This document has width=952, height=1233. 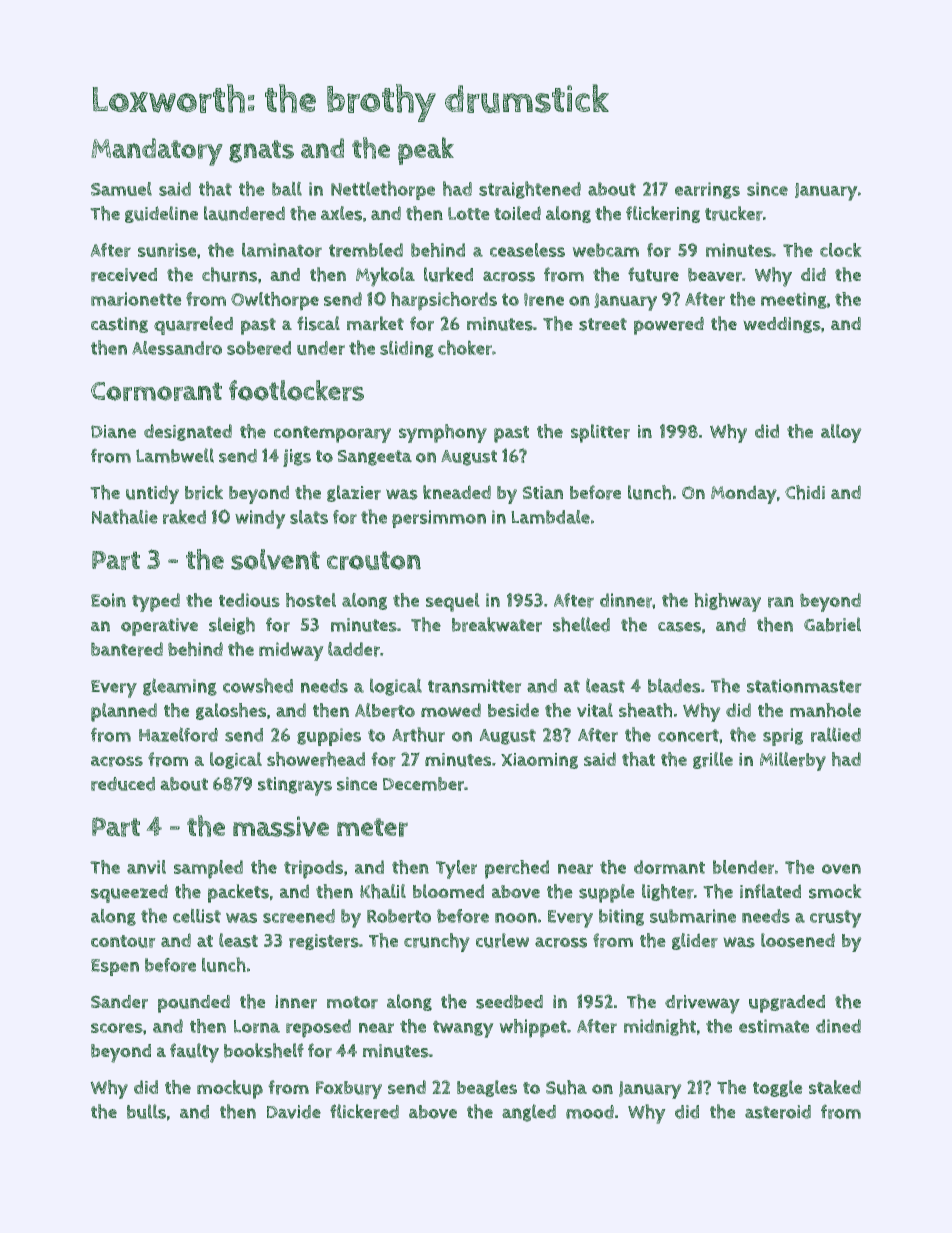 What do you see at coordinates (329, 737) in the document?
I see `guppies` at bounding box center [329, 737].
